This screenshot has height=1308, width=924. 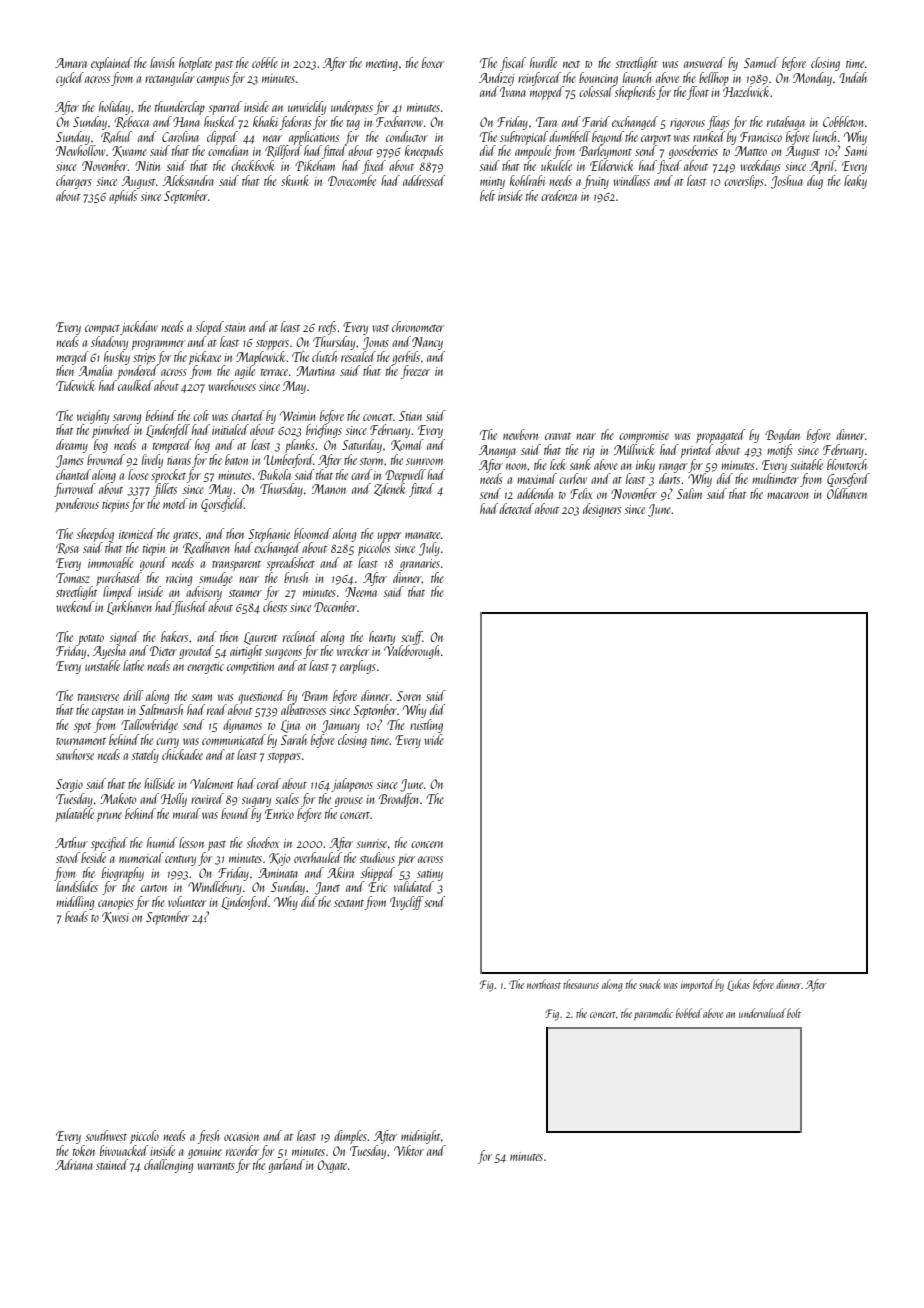 I want to click on aphids, so click(x=123, y=197).
